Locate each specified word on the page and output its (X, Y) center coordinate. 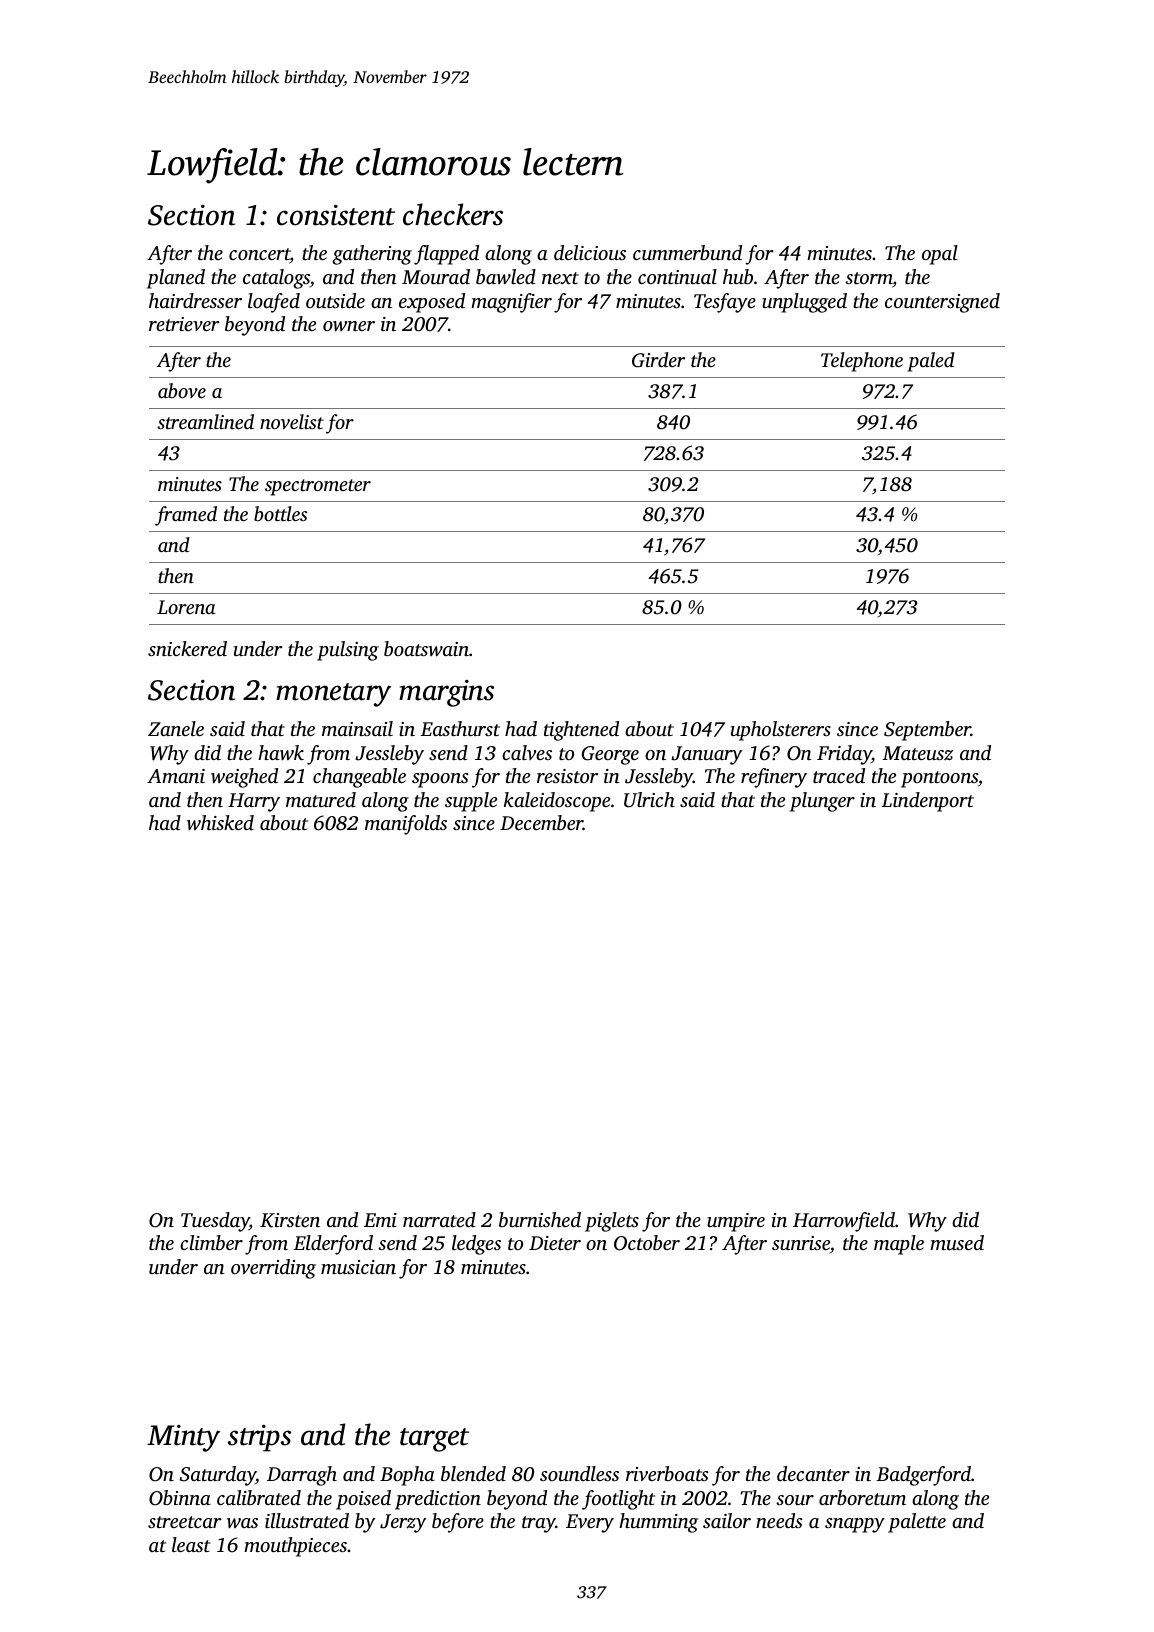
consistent (336, 215)
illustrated (307, 1520)
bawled (506, 277)
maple (899, 1245)
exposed (432, 303)
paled (931, 362)
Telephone (862, 362)
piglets (612, 1222)
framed (186, 516)
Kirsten (290, 1220)
